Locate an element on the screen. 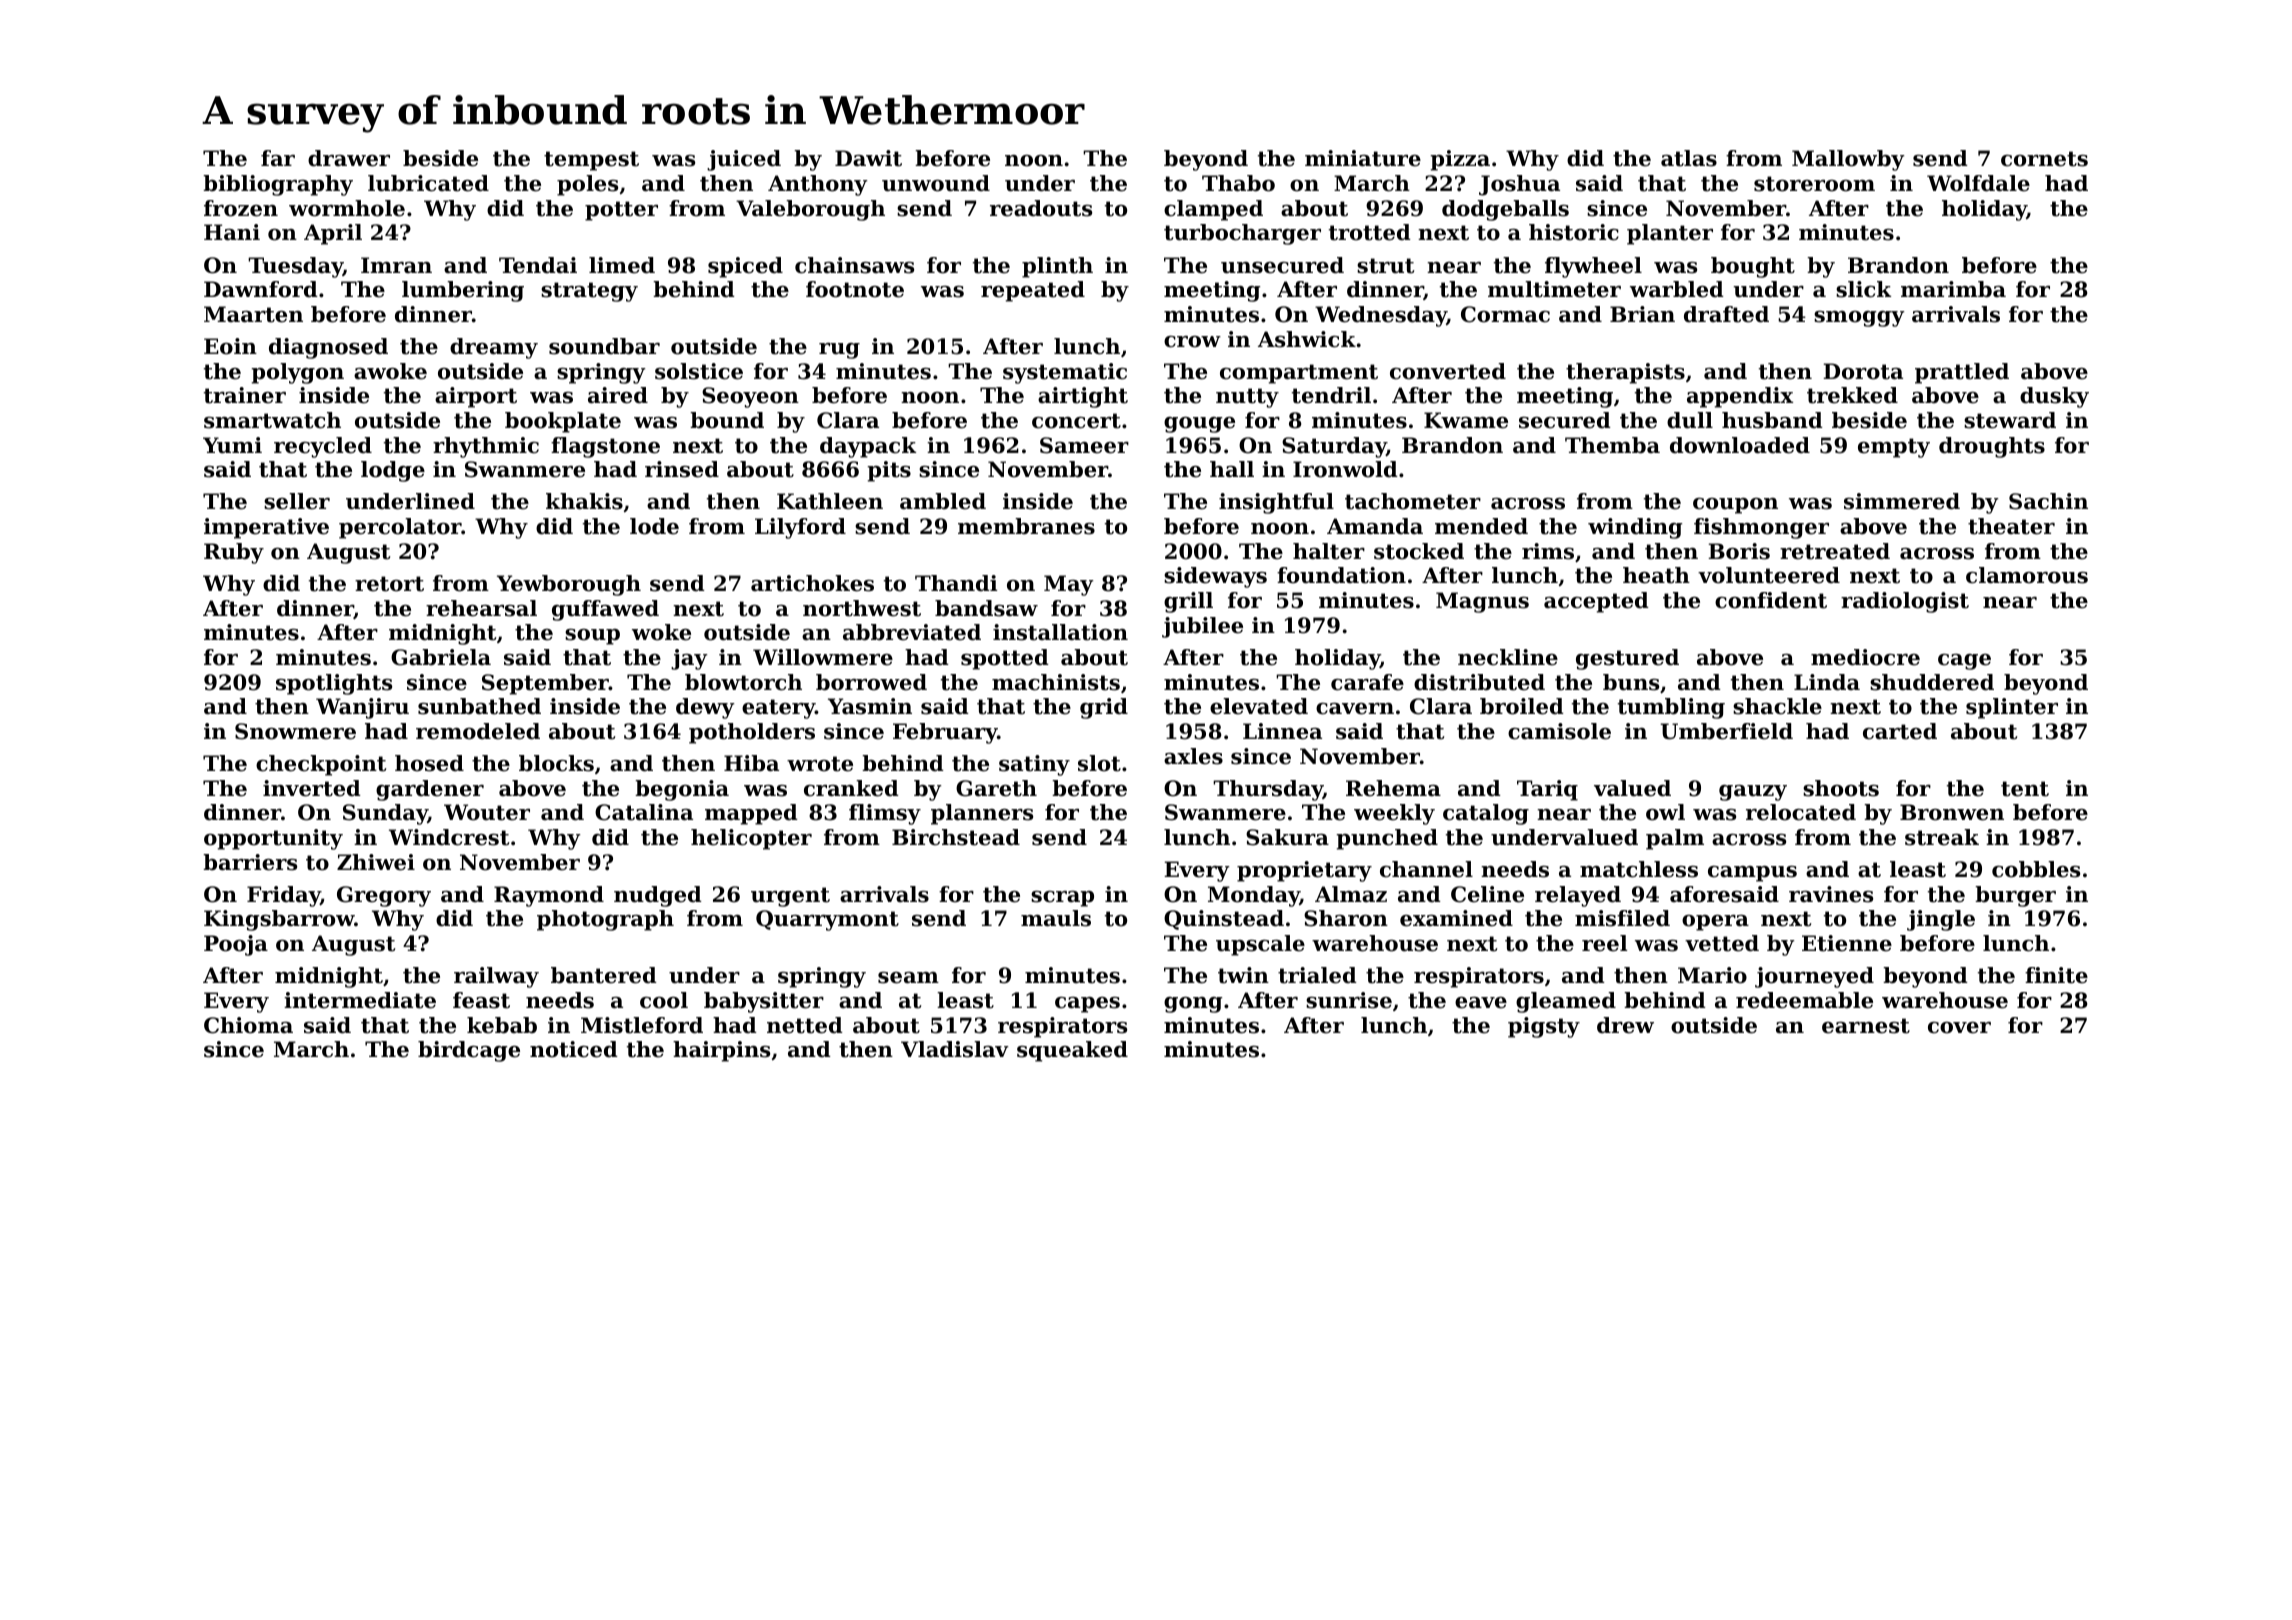  miniature is located at coordinates (1363, 158).
